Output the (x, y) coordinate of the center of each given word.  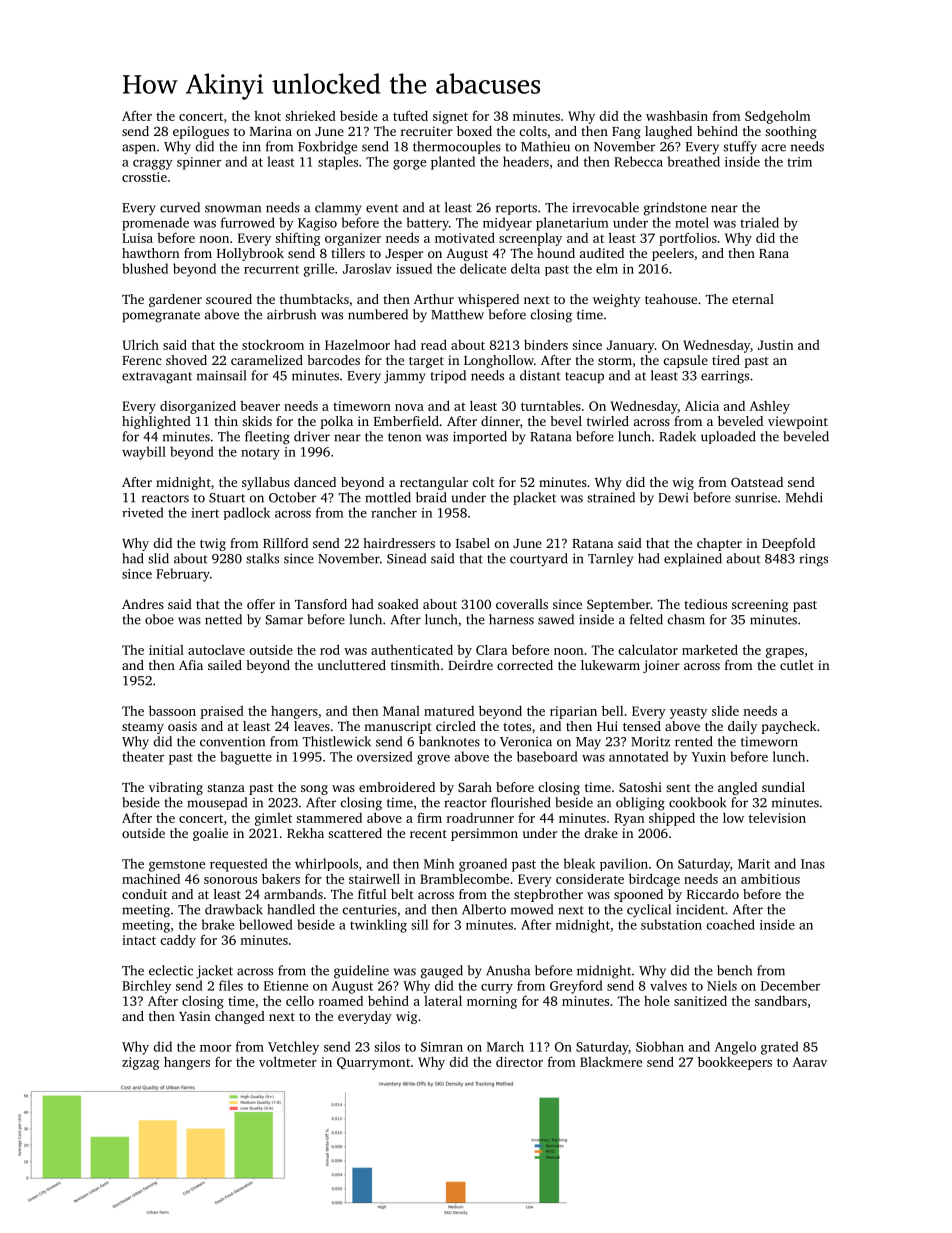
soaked (398, 604)
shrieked (310, 115)
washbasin (677, 115)
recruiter (427, 131)
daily (742, 727)
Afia (191, 665)
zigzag (140, 1063)
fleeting (267, 438)
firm (429, 818)
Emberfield (406, 421)
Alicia (702, 406)
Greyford (576, 987)
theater (143, 756)
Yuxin (709, 757)
